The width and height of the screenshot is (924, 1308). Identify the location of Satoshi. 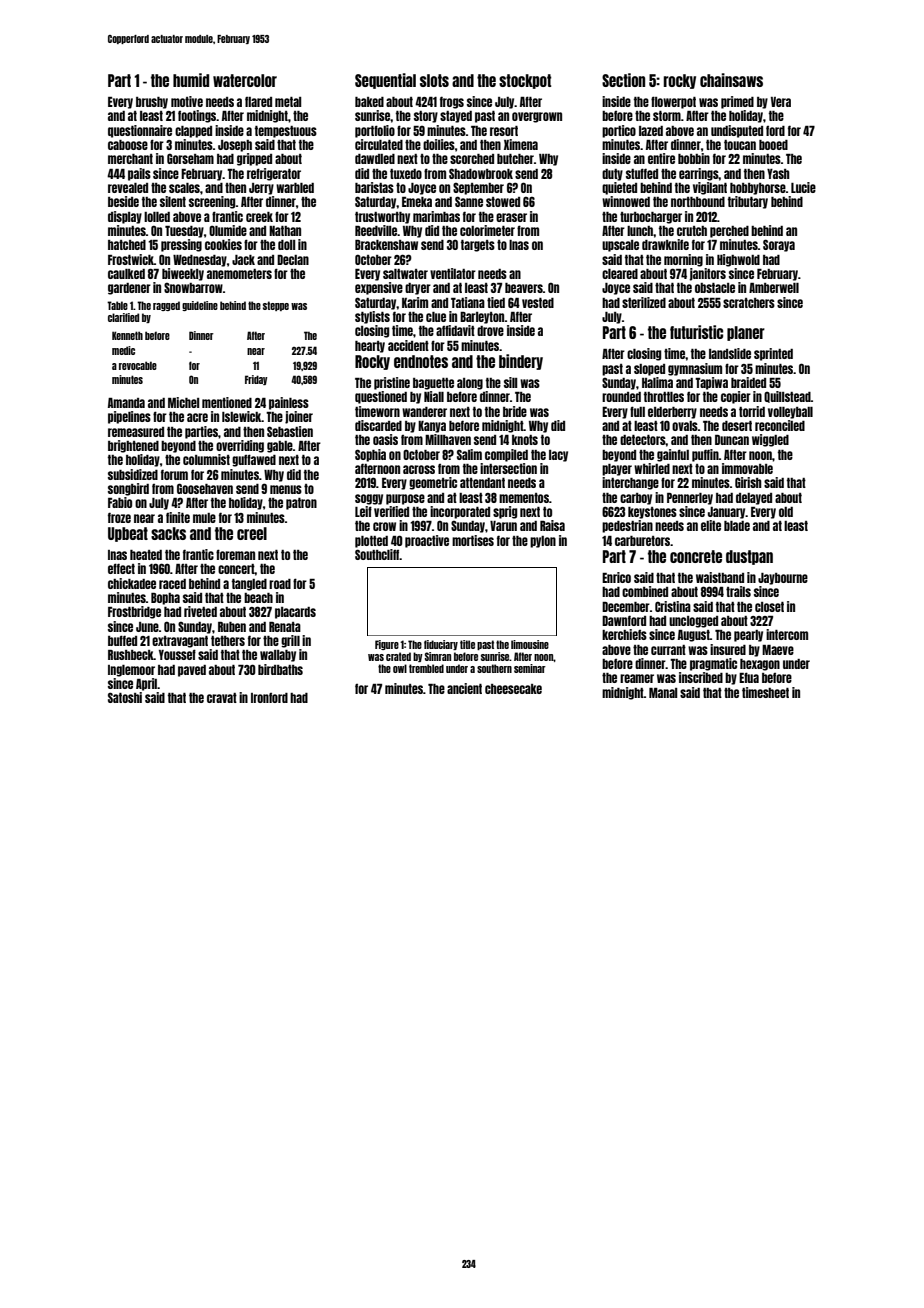
(125, 697).
